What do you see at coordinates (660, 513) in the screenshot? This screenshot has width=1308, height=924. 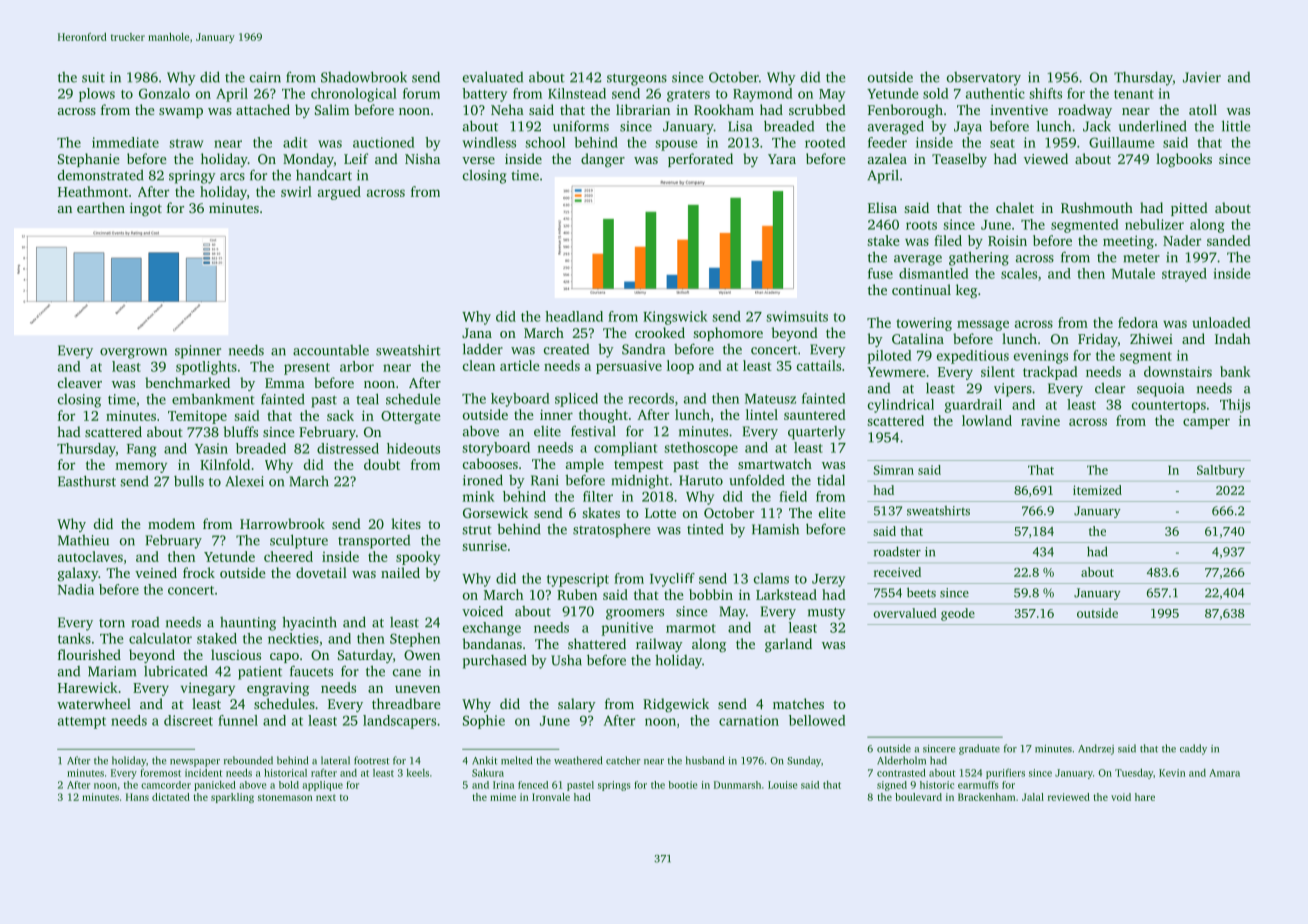 I see `Lotte` at bounding box center [660, 513].
